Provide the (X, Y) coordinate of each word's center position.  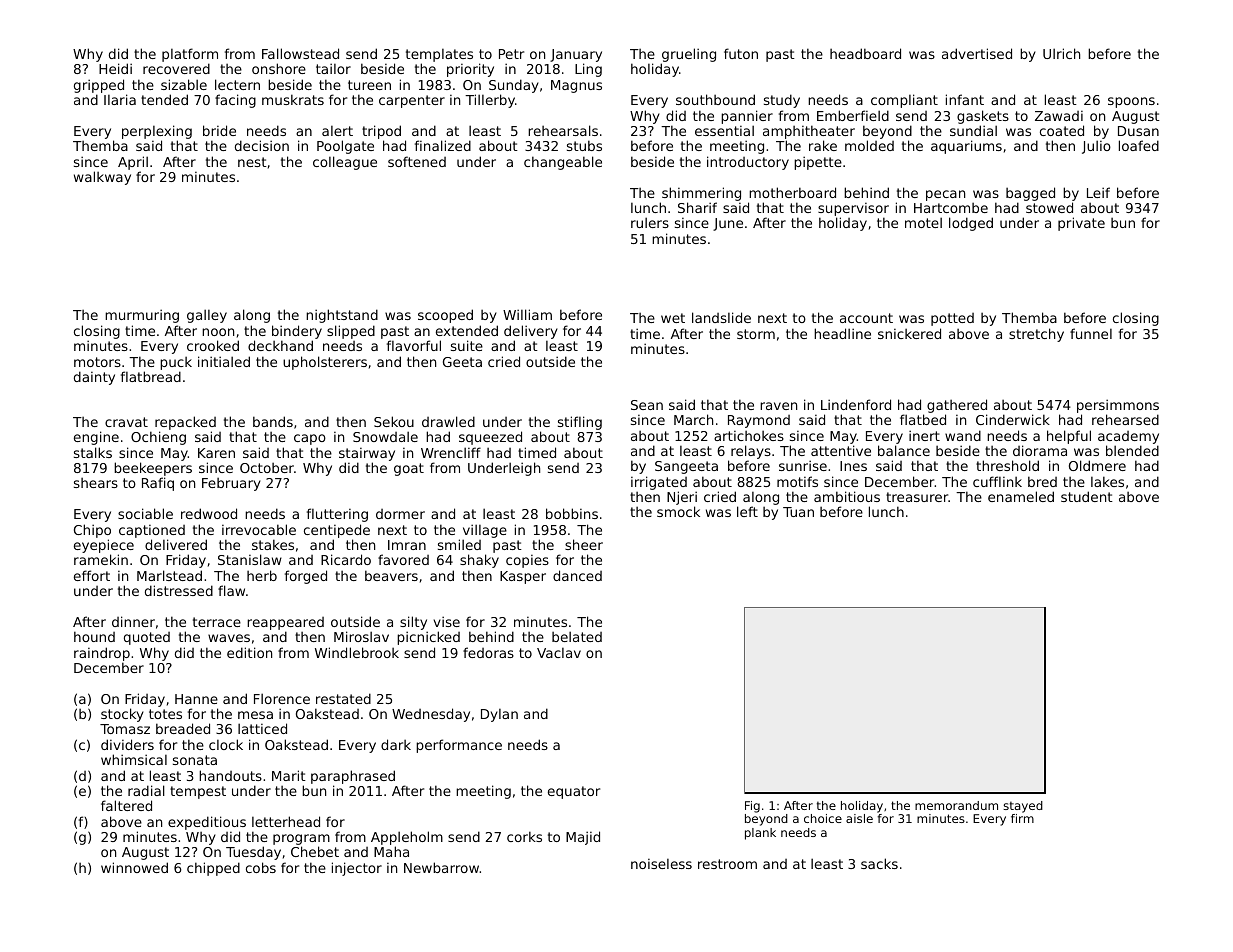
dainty (94, 378)
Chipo (92, 531)
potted (952, 319)
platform (190, 56)
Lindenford (856, 404)
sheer (584, 544)
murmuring (142, 316)
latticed (262, 728)
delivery (531, 332)
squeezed (490, 438)
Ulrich (1061, 53)
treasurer (917, 497)
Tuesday (253, 853)
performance (459, 746)
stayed (1023, 807)
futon (741, 53)
